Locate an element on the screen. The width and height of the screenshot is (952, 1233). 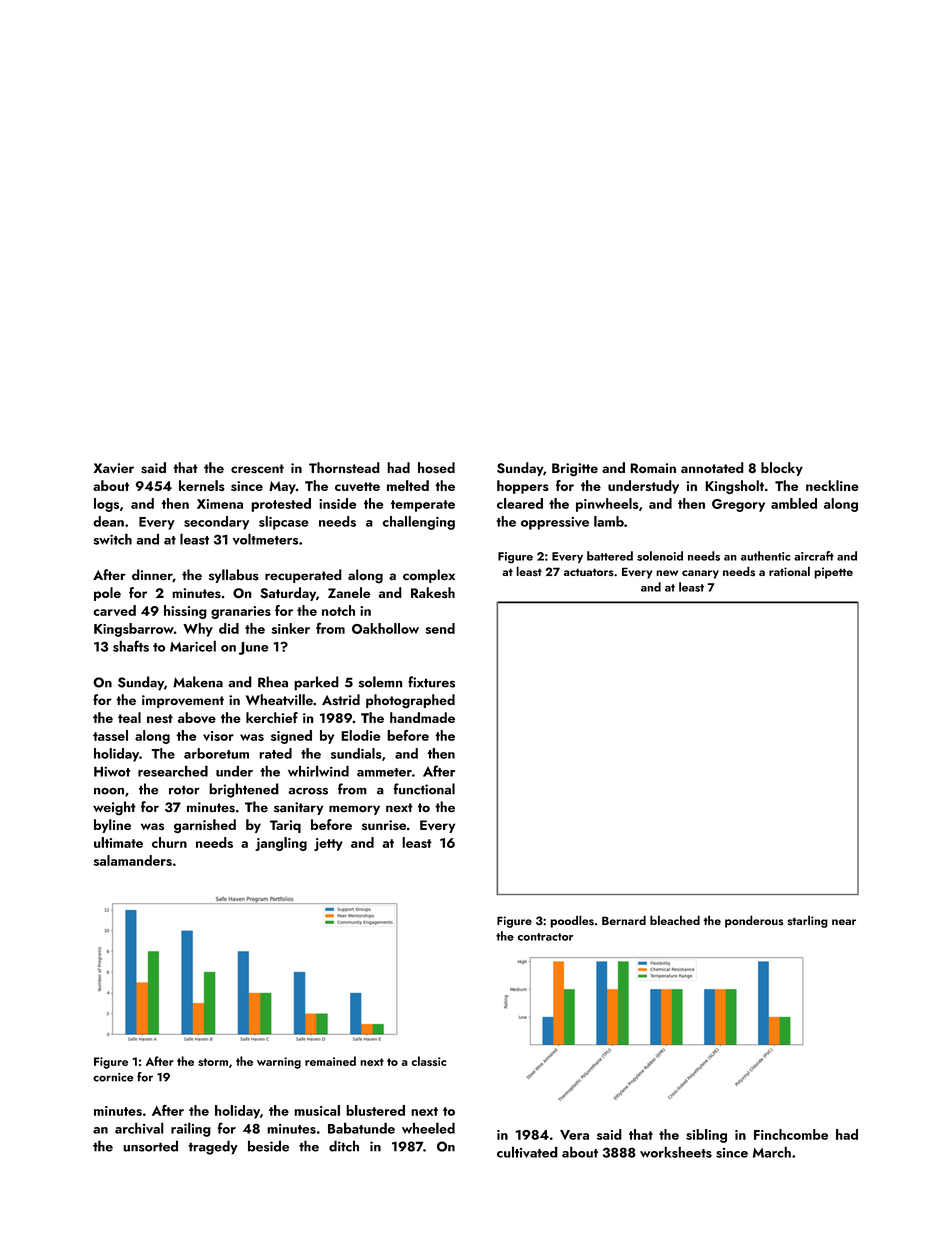
teal is located at coordinates (129, 717).
